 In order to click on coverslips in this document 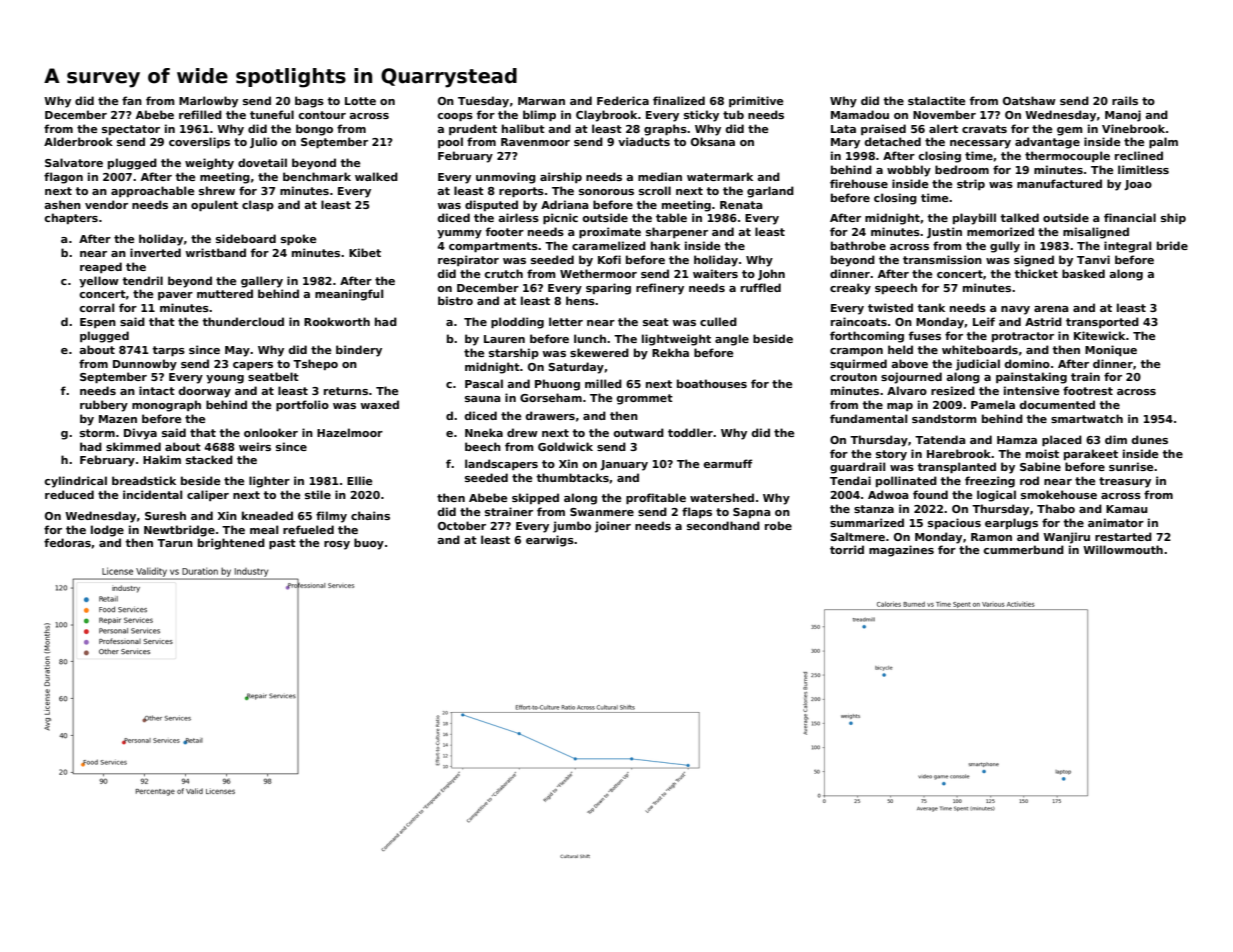, I will do `click(199, 142)`.
